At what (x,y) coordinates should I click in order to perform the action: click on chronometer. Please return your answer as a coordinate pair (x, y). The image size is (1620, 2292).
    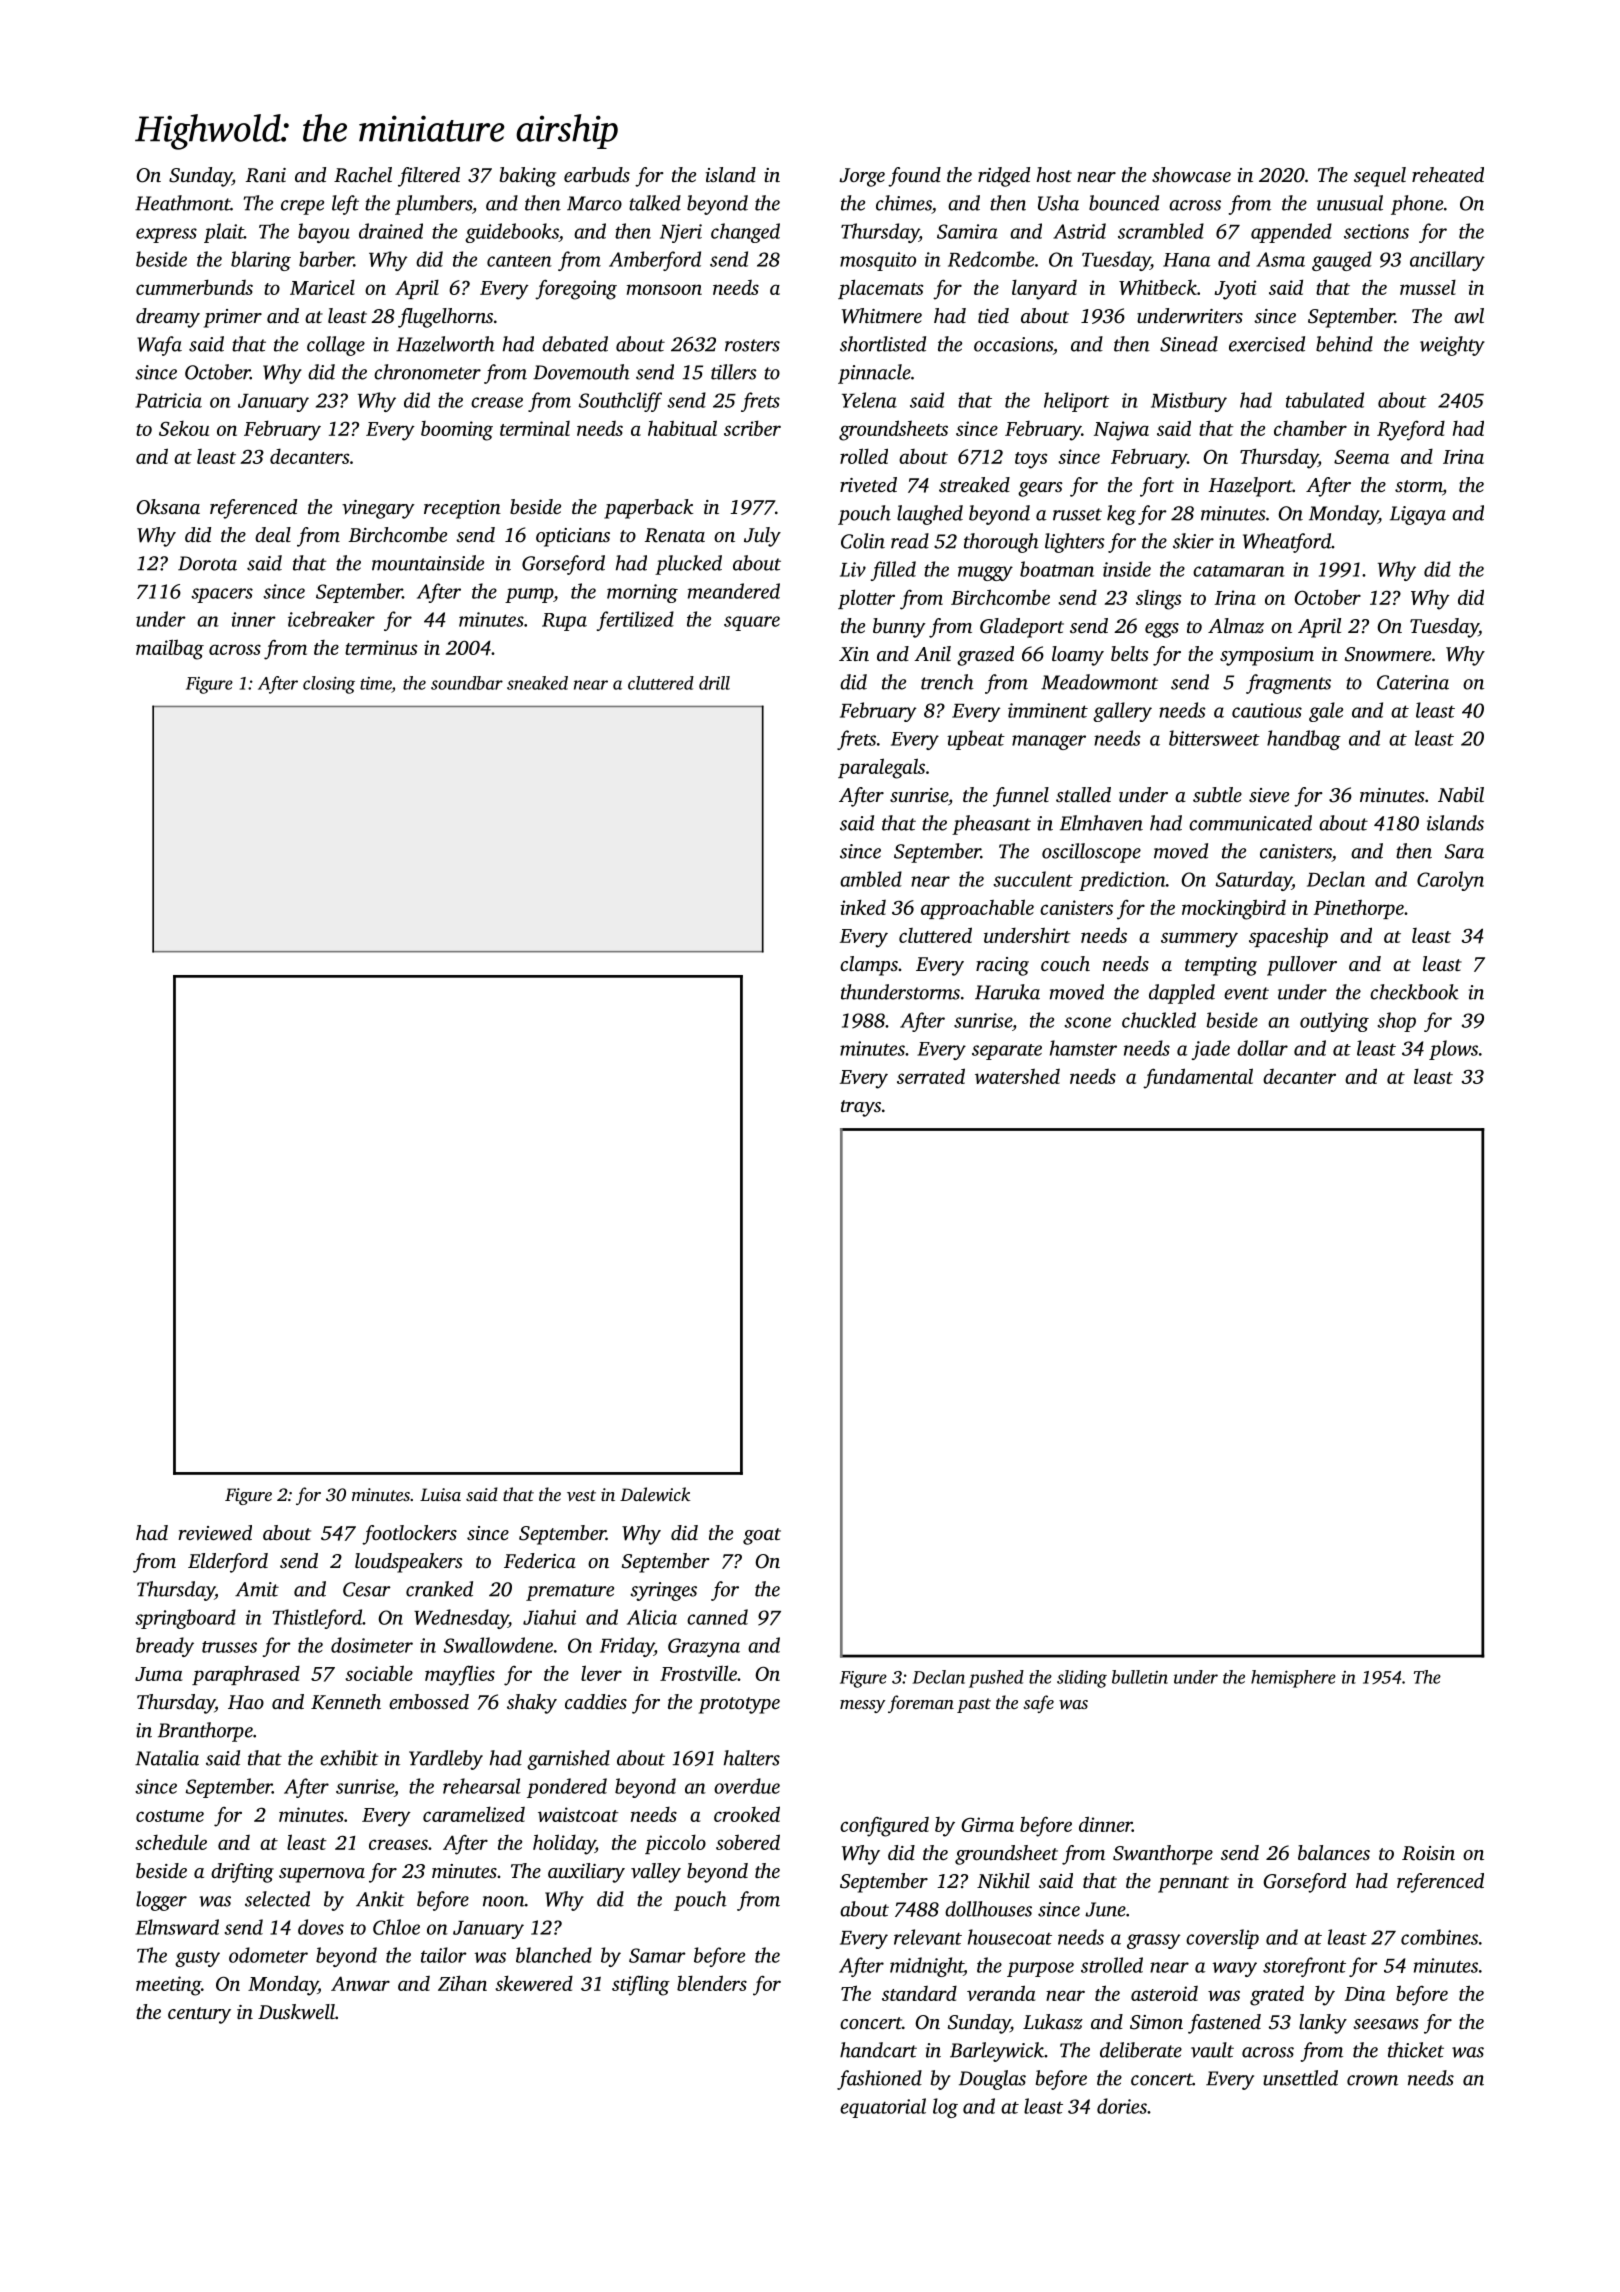
    Looking at the image, I should click on (427, 372).
